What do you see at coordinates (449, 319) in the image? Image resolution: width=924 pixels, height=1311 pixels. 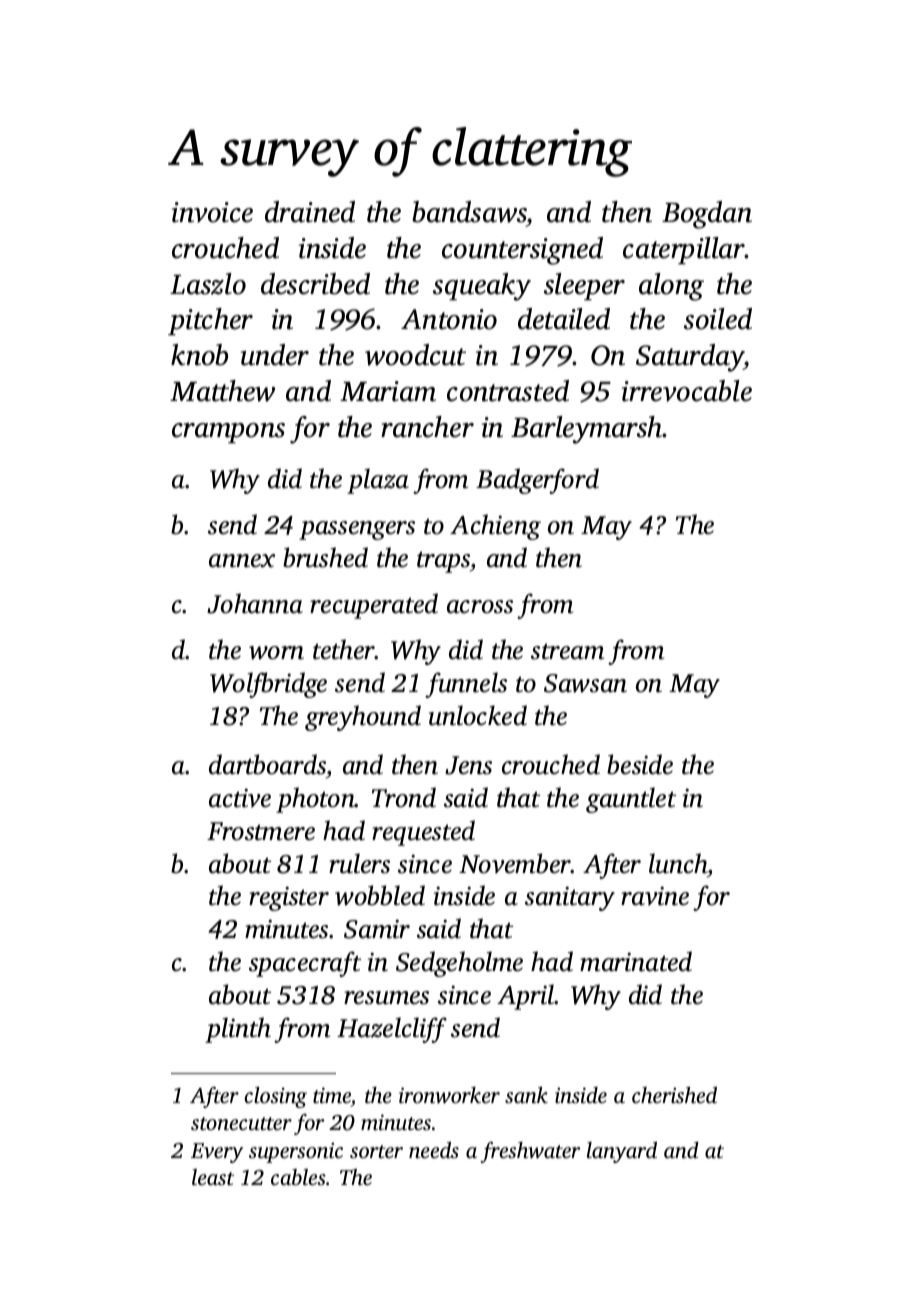 I see `Antonio` at bounding box center [449, 319].
